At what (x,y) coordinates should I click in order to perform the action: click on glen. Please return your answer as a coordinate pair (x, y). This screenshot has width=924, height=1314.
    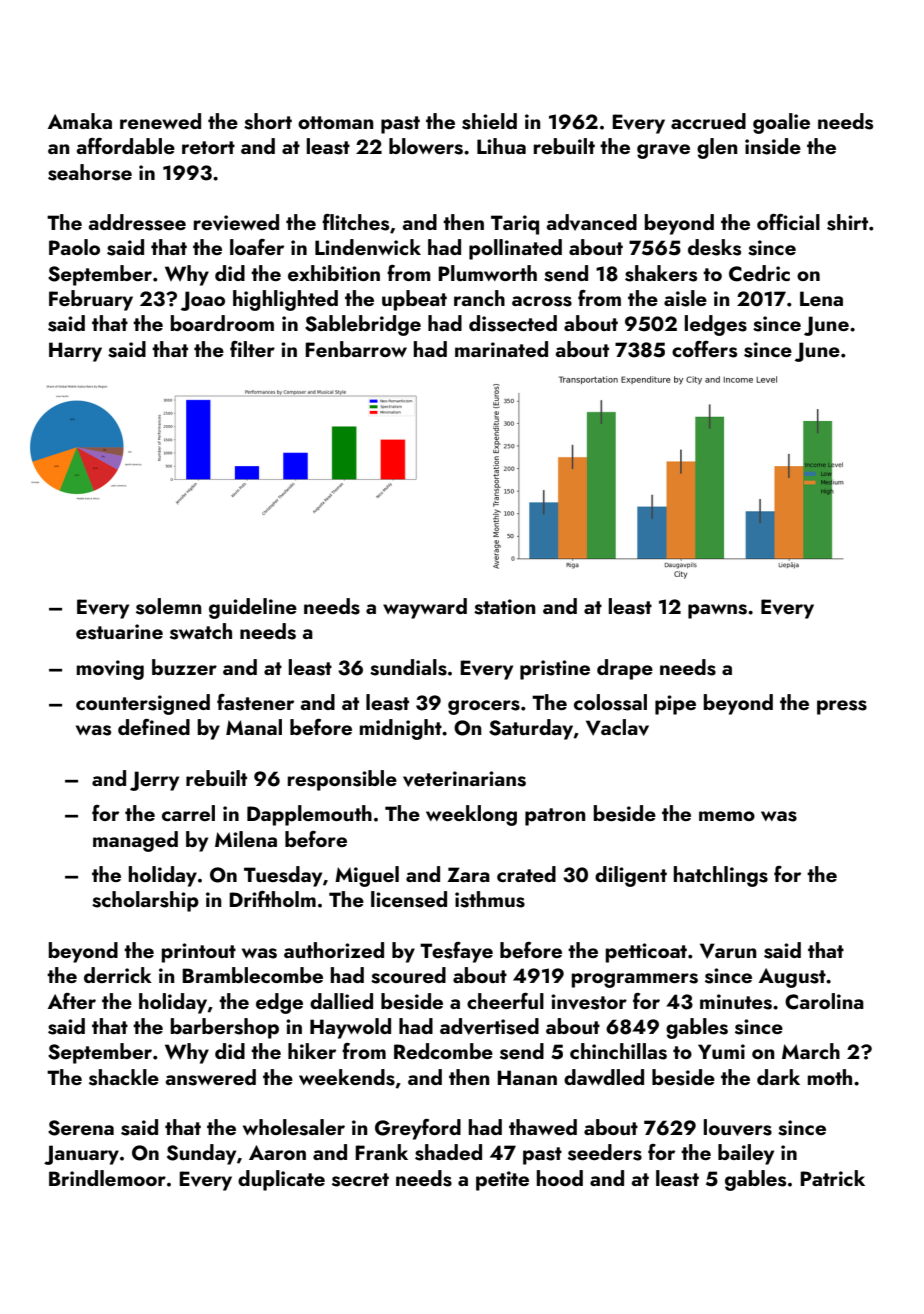
    Looking at the image, I should click on (717, 148).
